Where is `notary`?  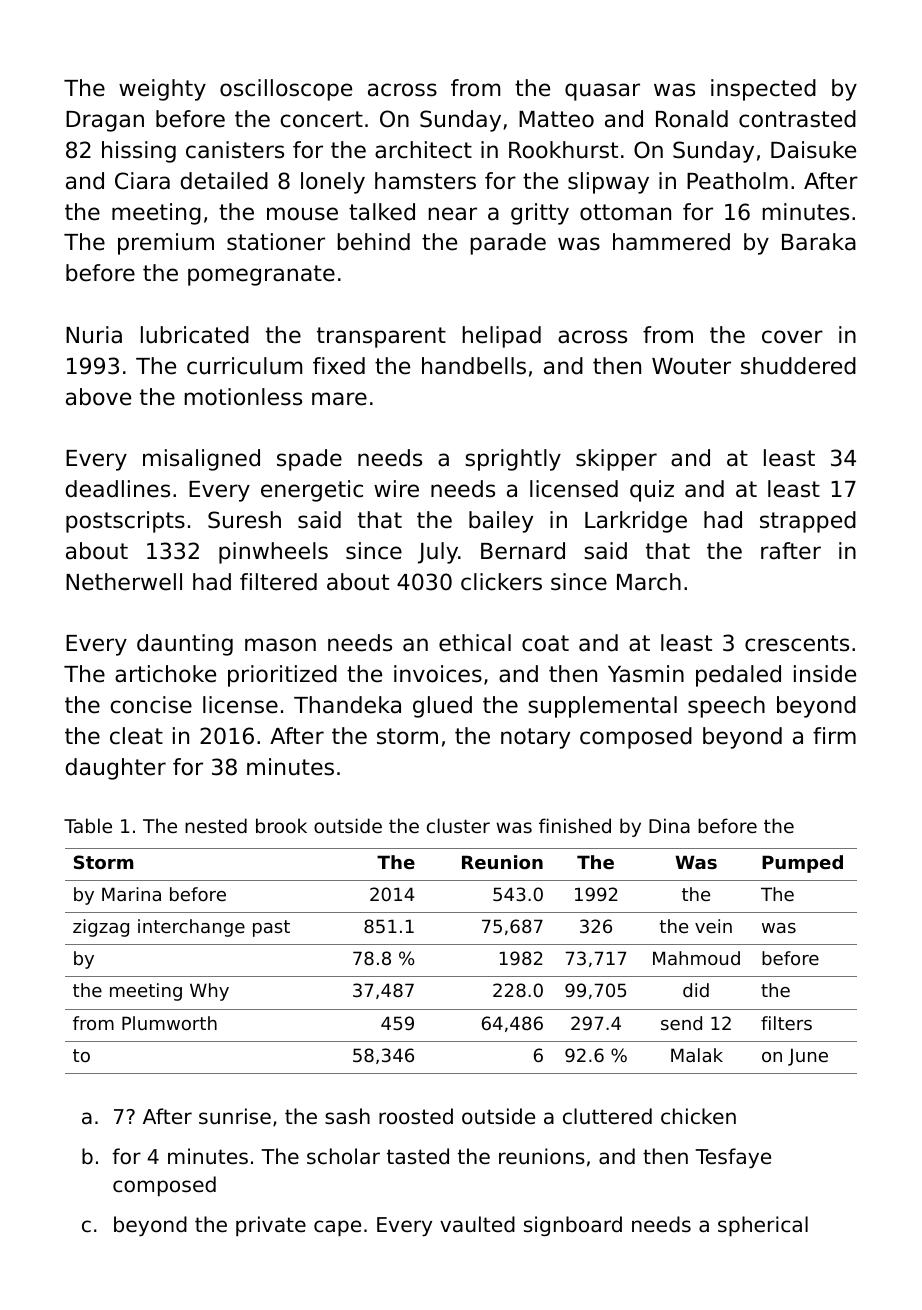 notary is located at coordinates (535, 738).
